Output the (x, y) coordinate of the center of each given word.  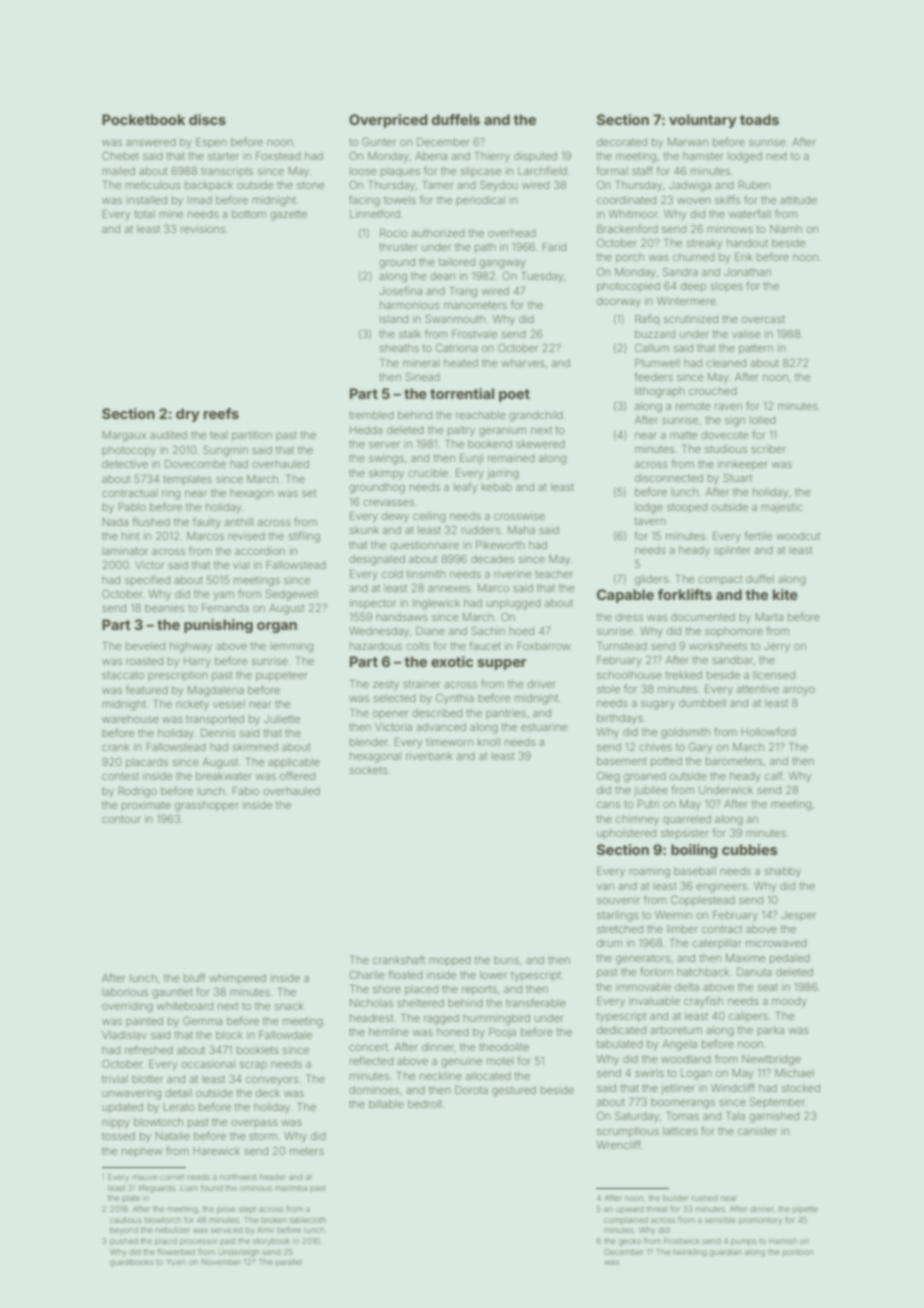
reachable (481, 415)
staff (642, 170)
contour (121, 819)
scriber (768, 449)
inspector (373, 604)
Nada (115, 522)
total (145, 214)
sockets (369, 770)
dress (629, 617)
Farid (554, 247)
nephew (142, 1152)
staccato (123, 675)
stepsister (685, 834)
